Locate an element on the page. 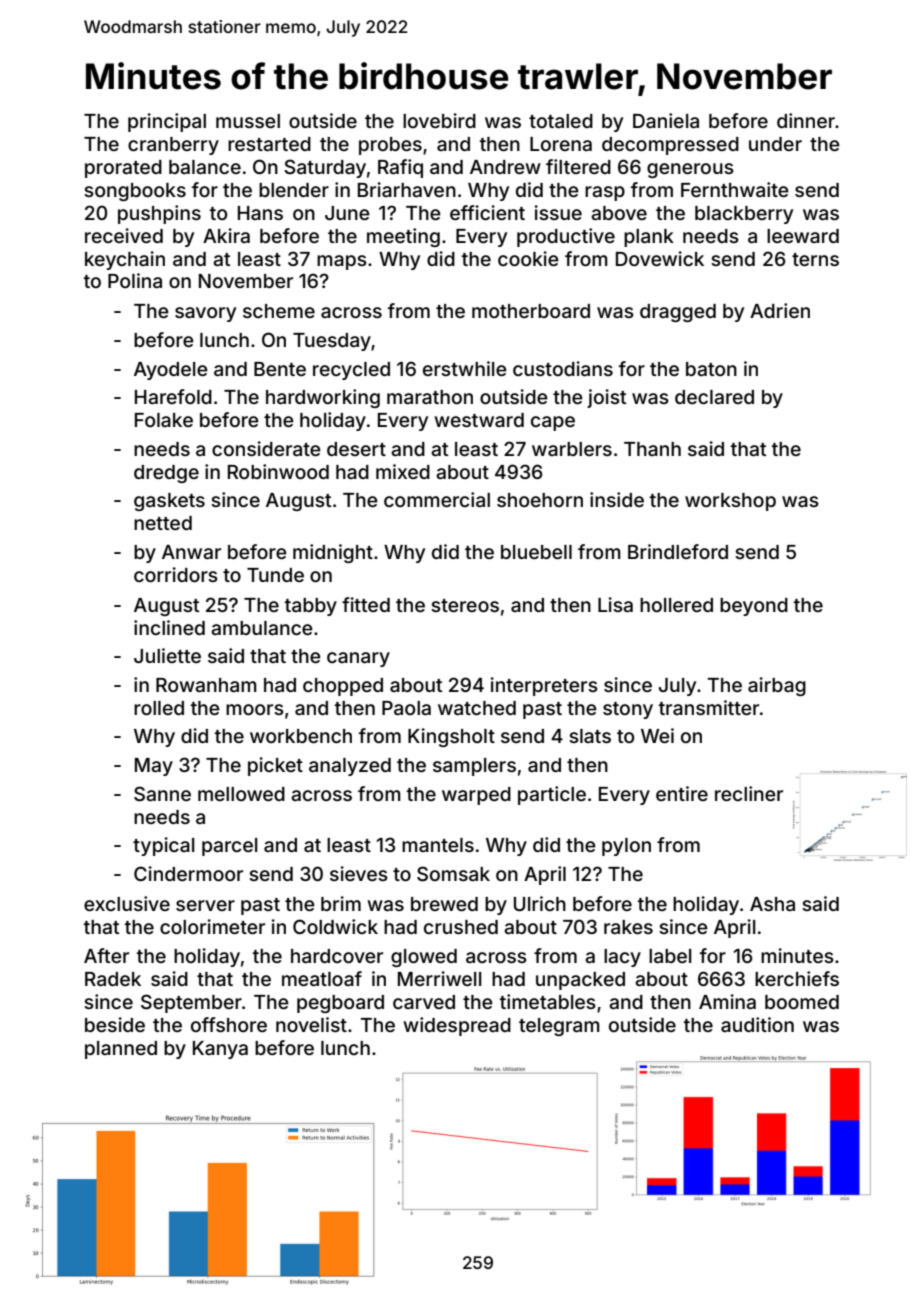  Kanya is located at coordinates (220, 1050).
